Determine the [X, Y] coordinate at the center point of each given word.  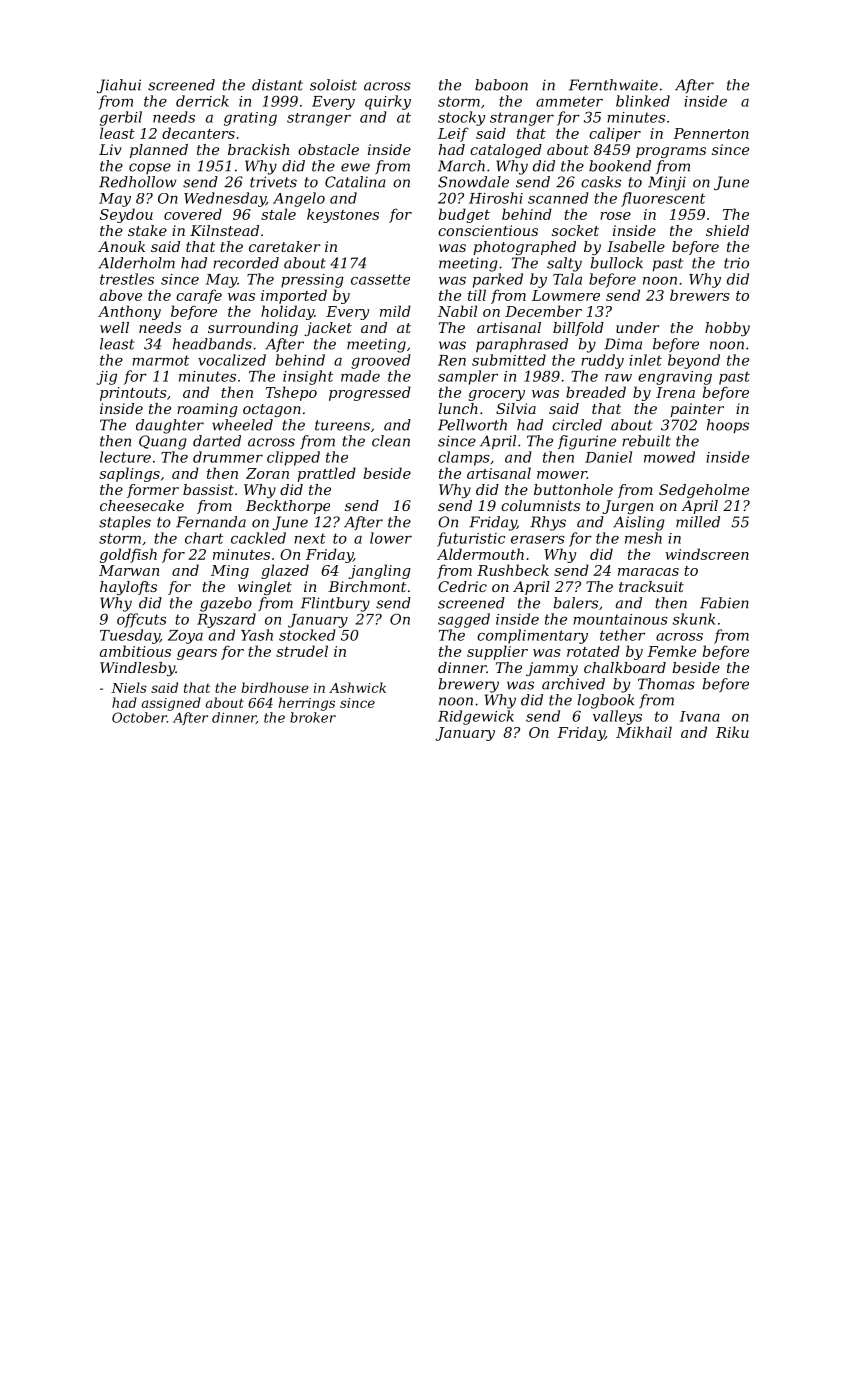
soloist [333, 85]
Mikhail [644, 732]
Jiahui [119, 86]
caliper [615, 134]
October [139, 717]
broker [313, 717]
